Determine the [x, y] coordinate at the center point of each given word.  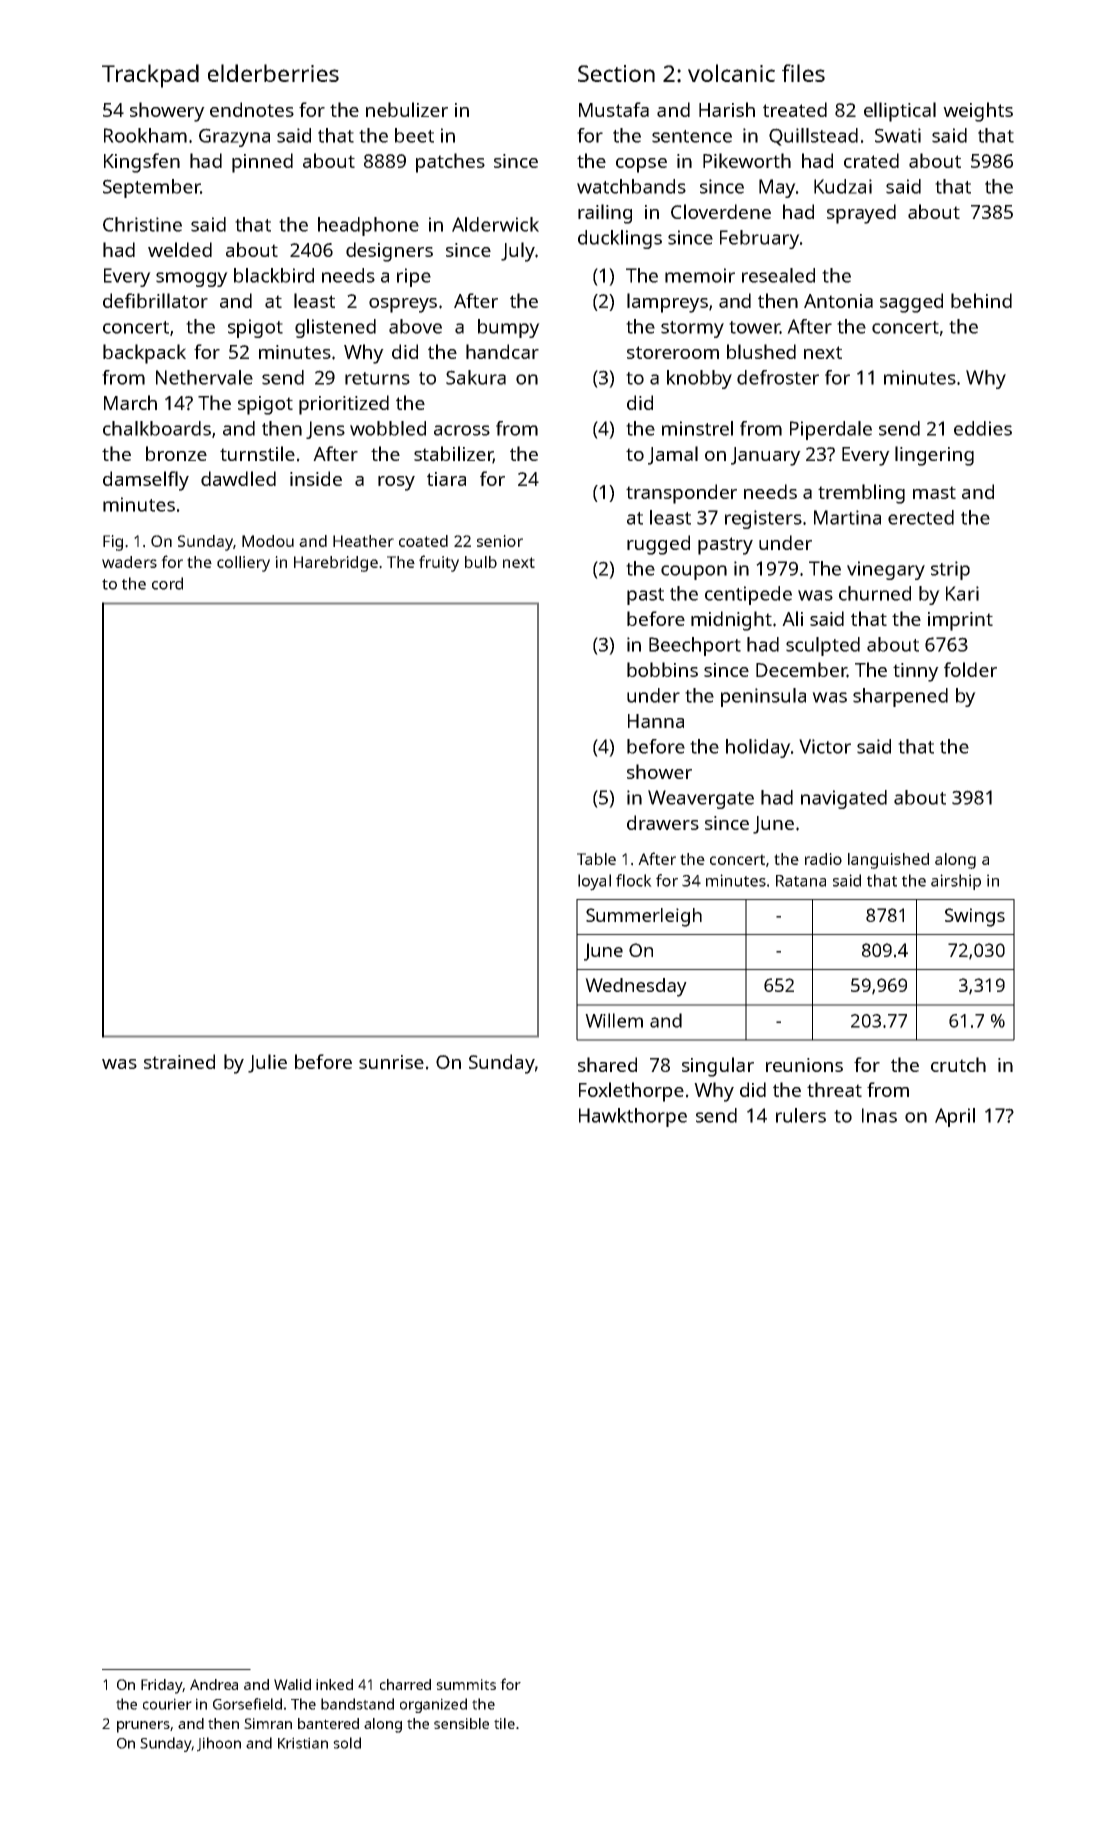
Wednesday [636, 987]
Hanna [656, 721]
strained [179, 1061]
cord [167, 583]
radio [823, 859]
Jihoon [219, 1744]
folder [970, 669]
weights [978, 112]
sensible [461, 1723]
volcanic [731, 73]
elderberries [273, 73]
